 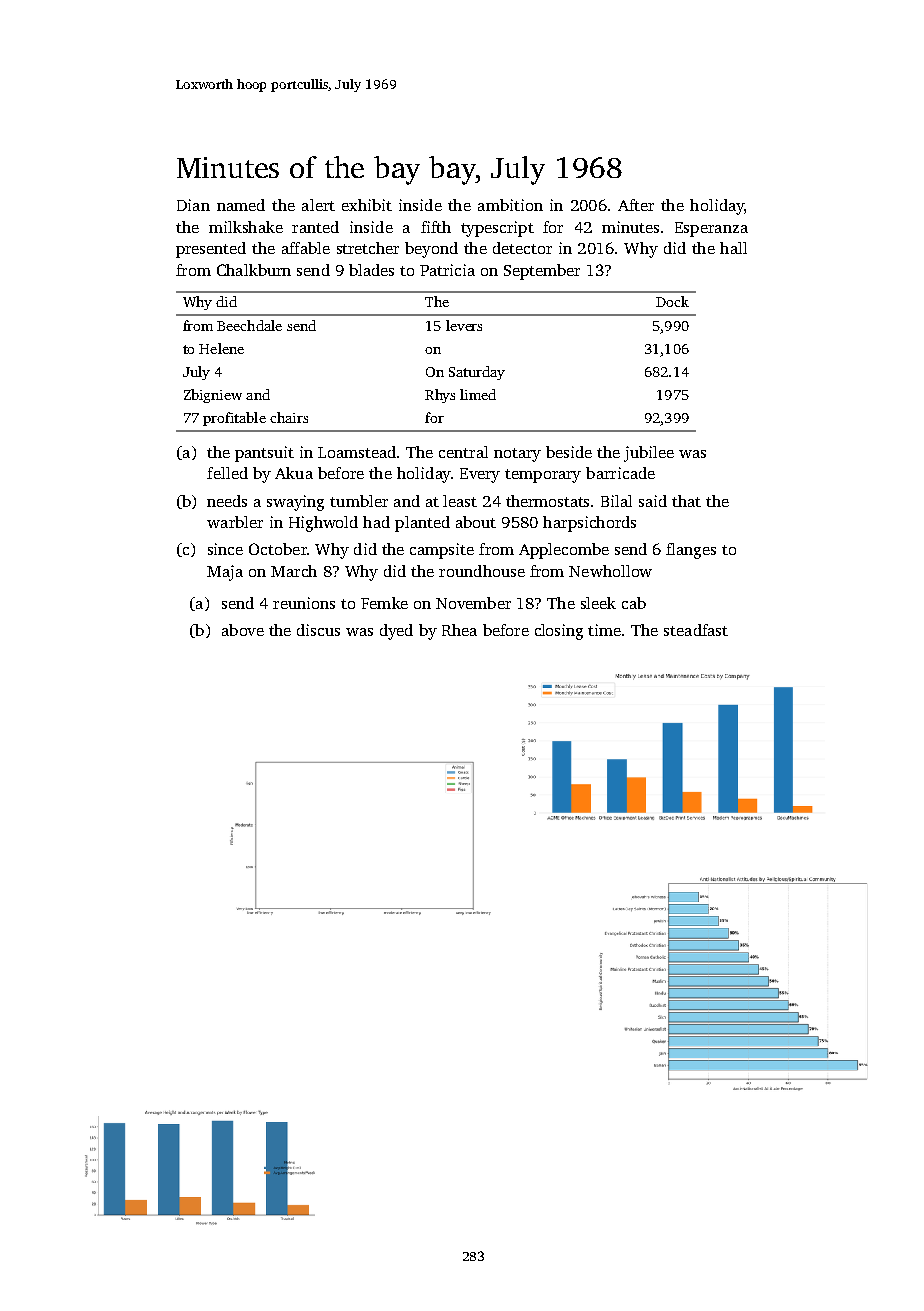 I want to click on Dock, so click(x=672, y=301).
